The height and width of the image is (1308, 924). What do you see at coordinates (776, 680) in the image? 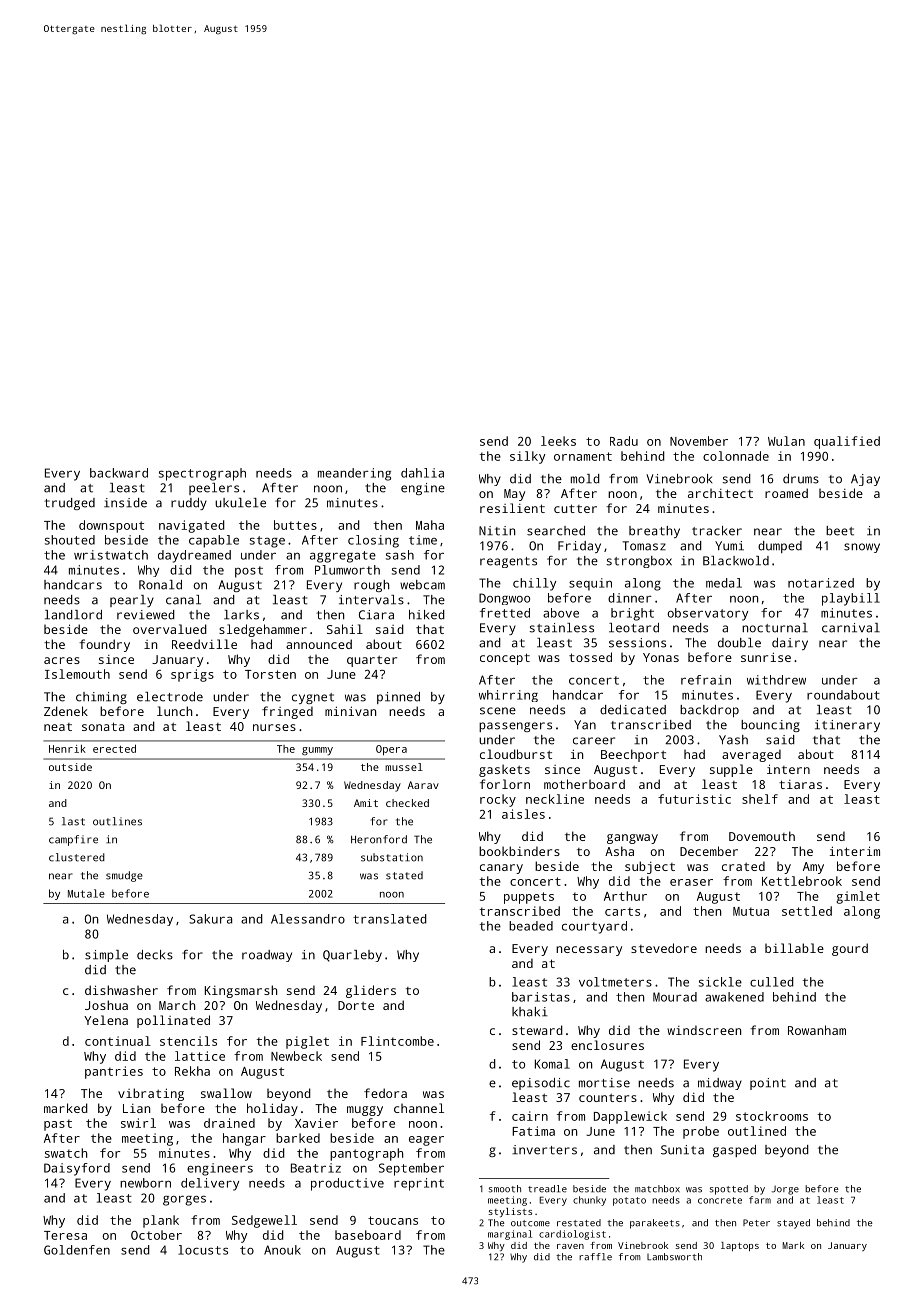
I see `withdrew` at bounding box center [776, 680].
